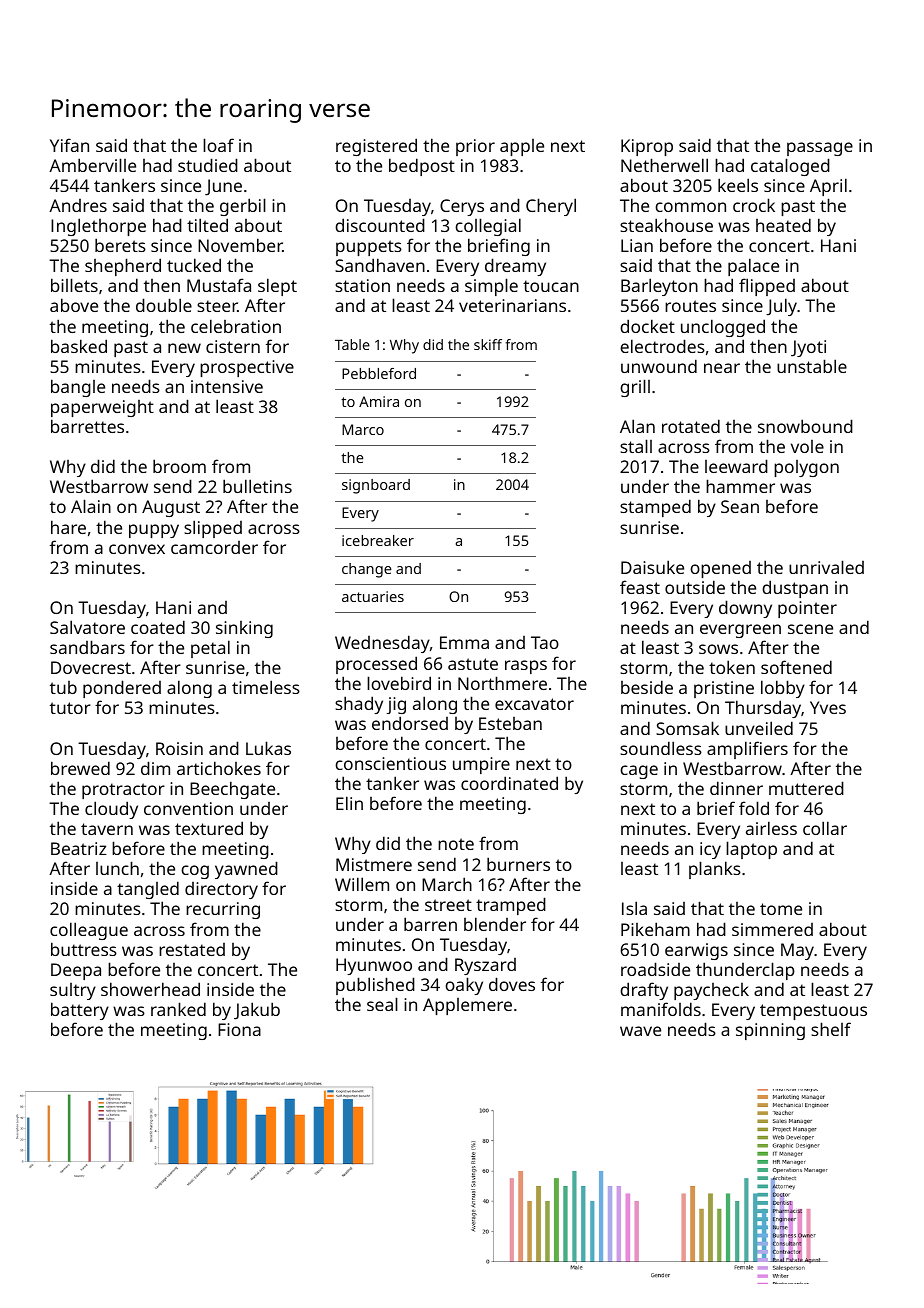  Describe the element at coordinates (475, 147) in the image. I see `prior` at that location.
